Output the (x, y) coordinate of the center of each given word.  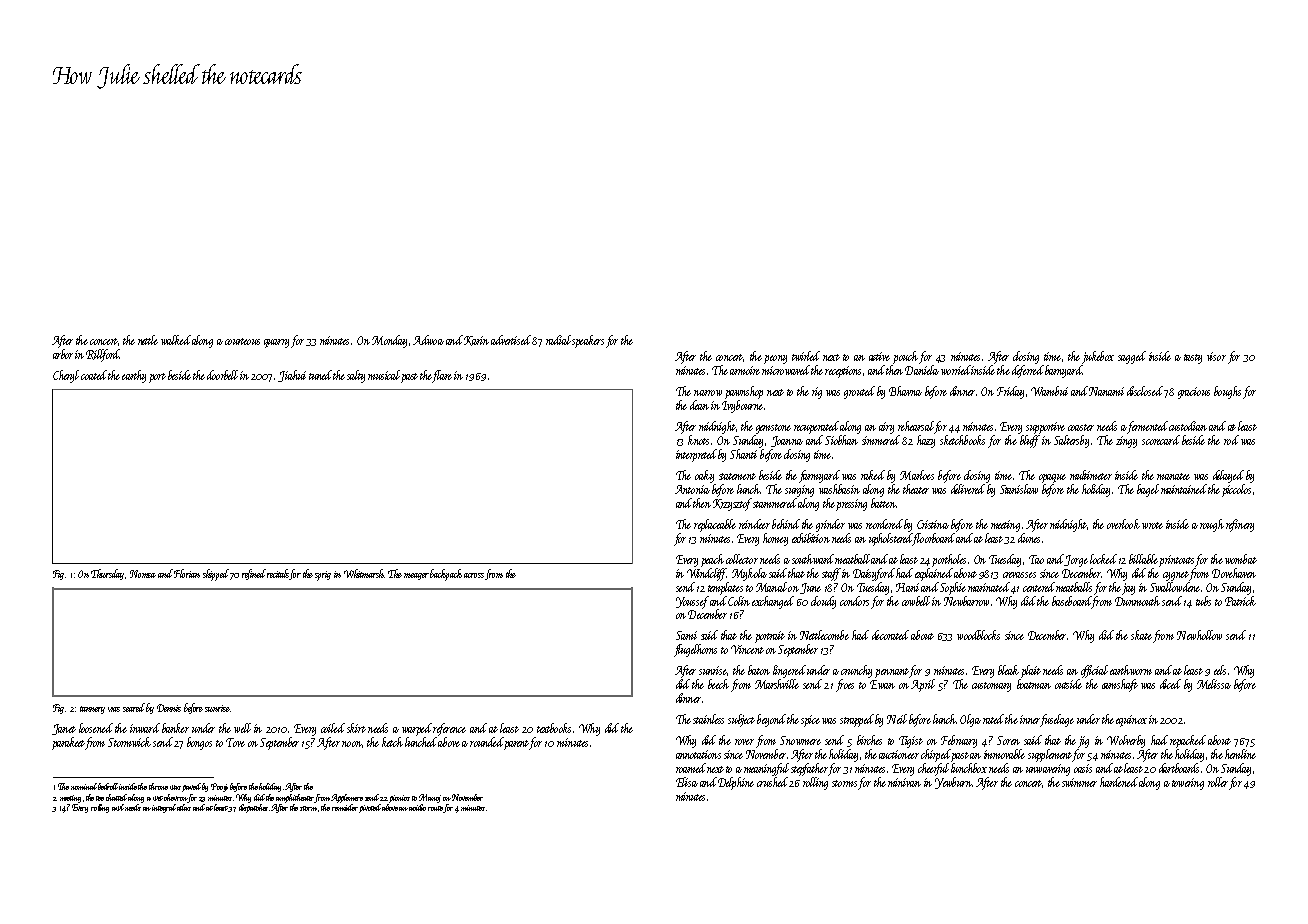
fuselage (1057, 720)
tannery (92, 710)
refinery (1240, 525)
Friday (1010, 392)
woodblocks (978, 635)
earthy (134, 376)
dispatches (253, 808)
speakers (588, 341)
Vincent (747, 649)
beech (718, 684)
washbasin (839, 489)
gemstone (773, 429)
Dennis (169, 708)
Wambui (1049, 391)
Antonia (692, 489)
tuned (320, 375)
